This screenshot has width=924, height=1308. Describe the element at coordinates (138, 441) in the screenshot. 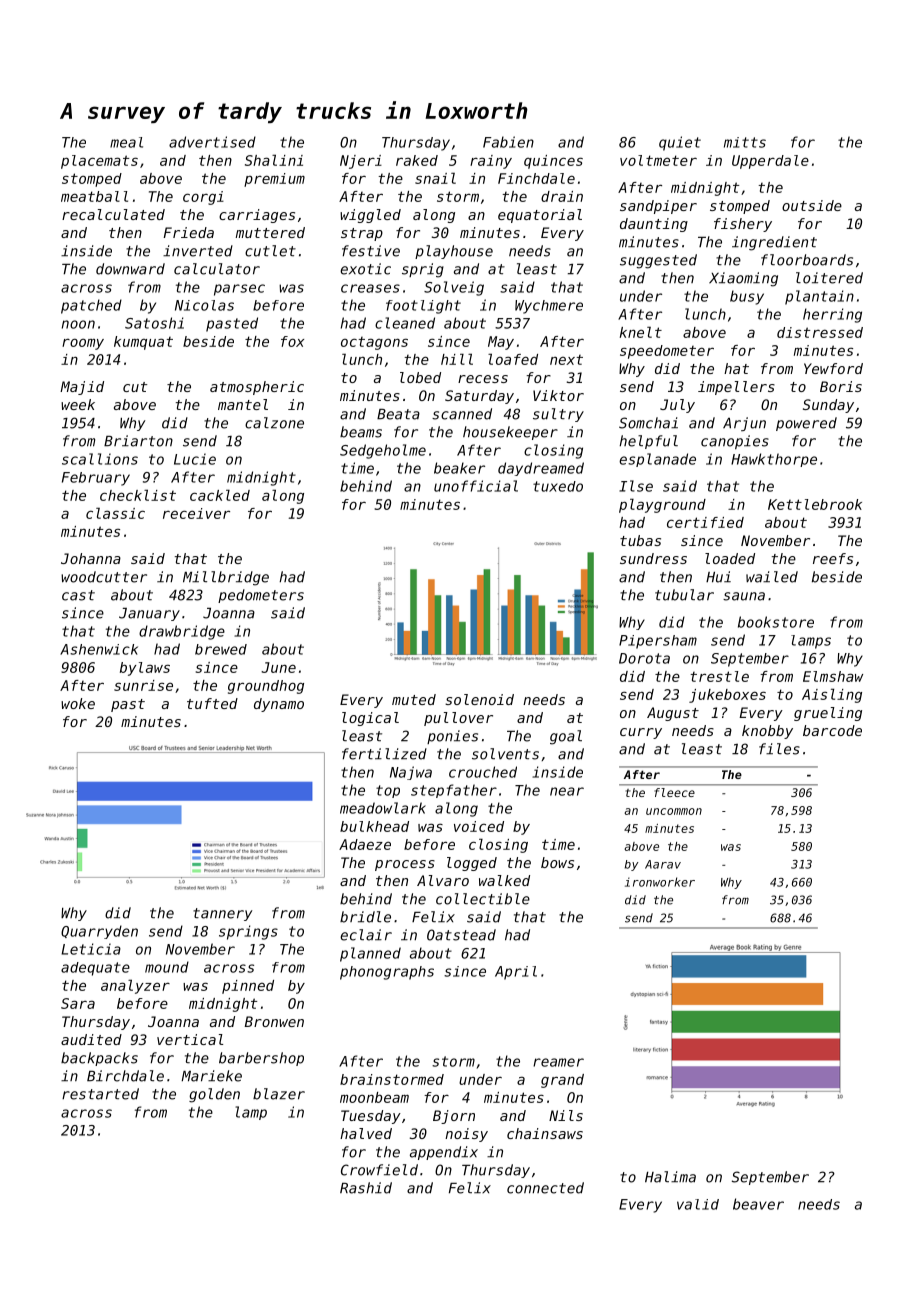

I see `Briarton` at that location.
